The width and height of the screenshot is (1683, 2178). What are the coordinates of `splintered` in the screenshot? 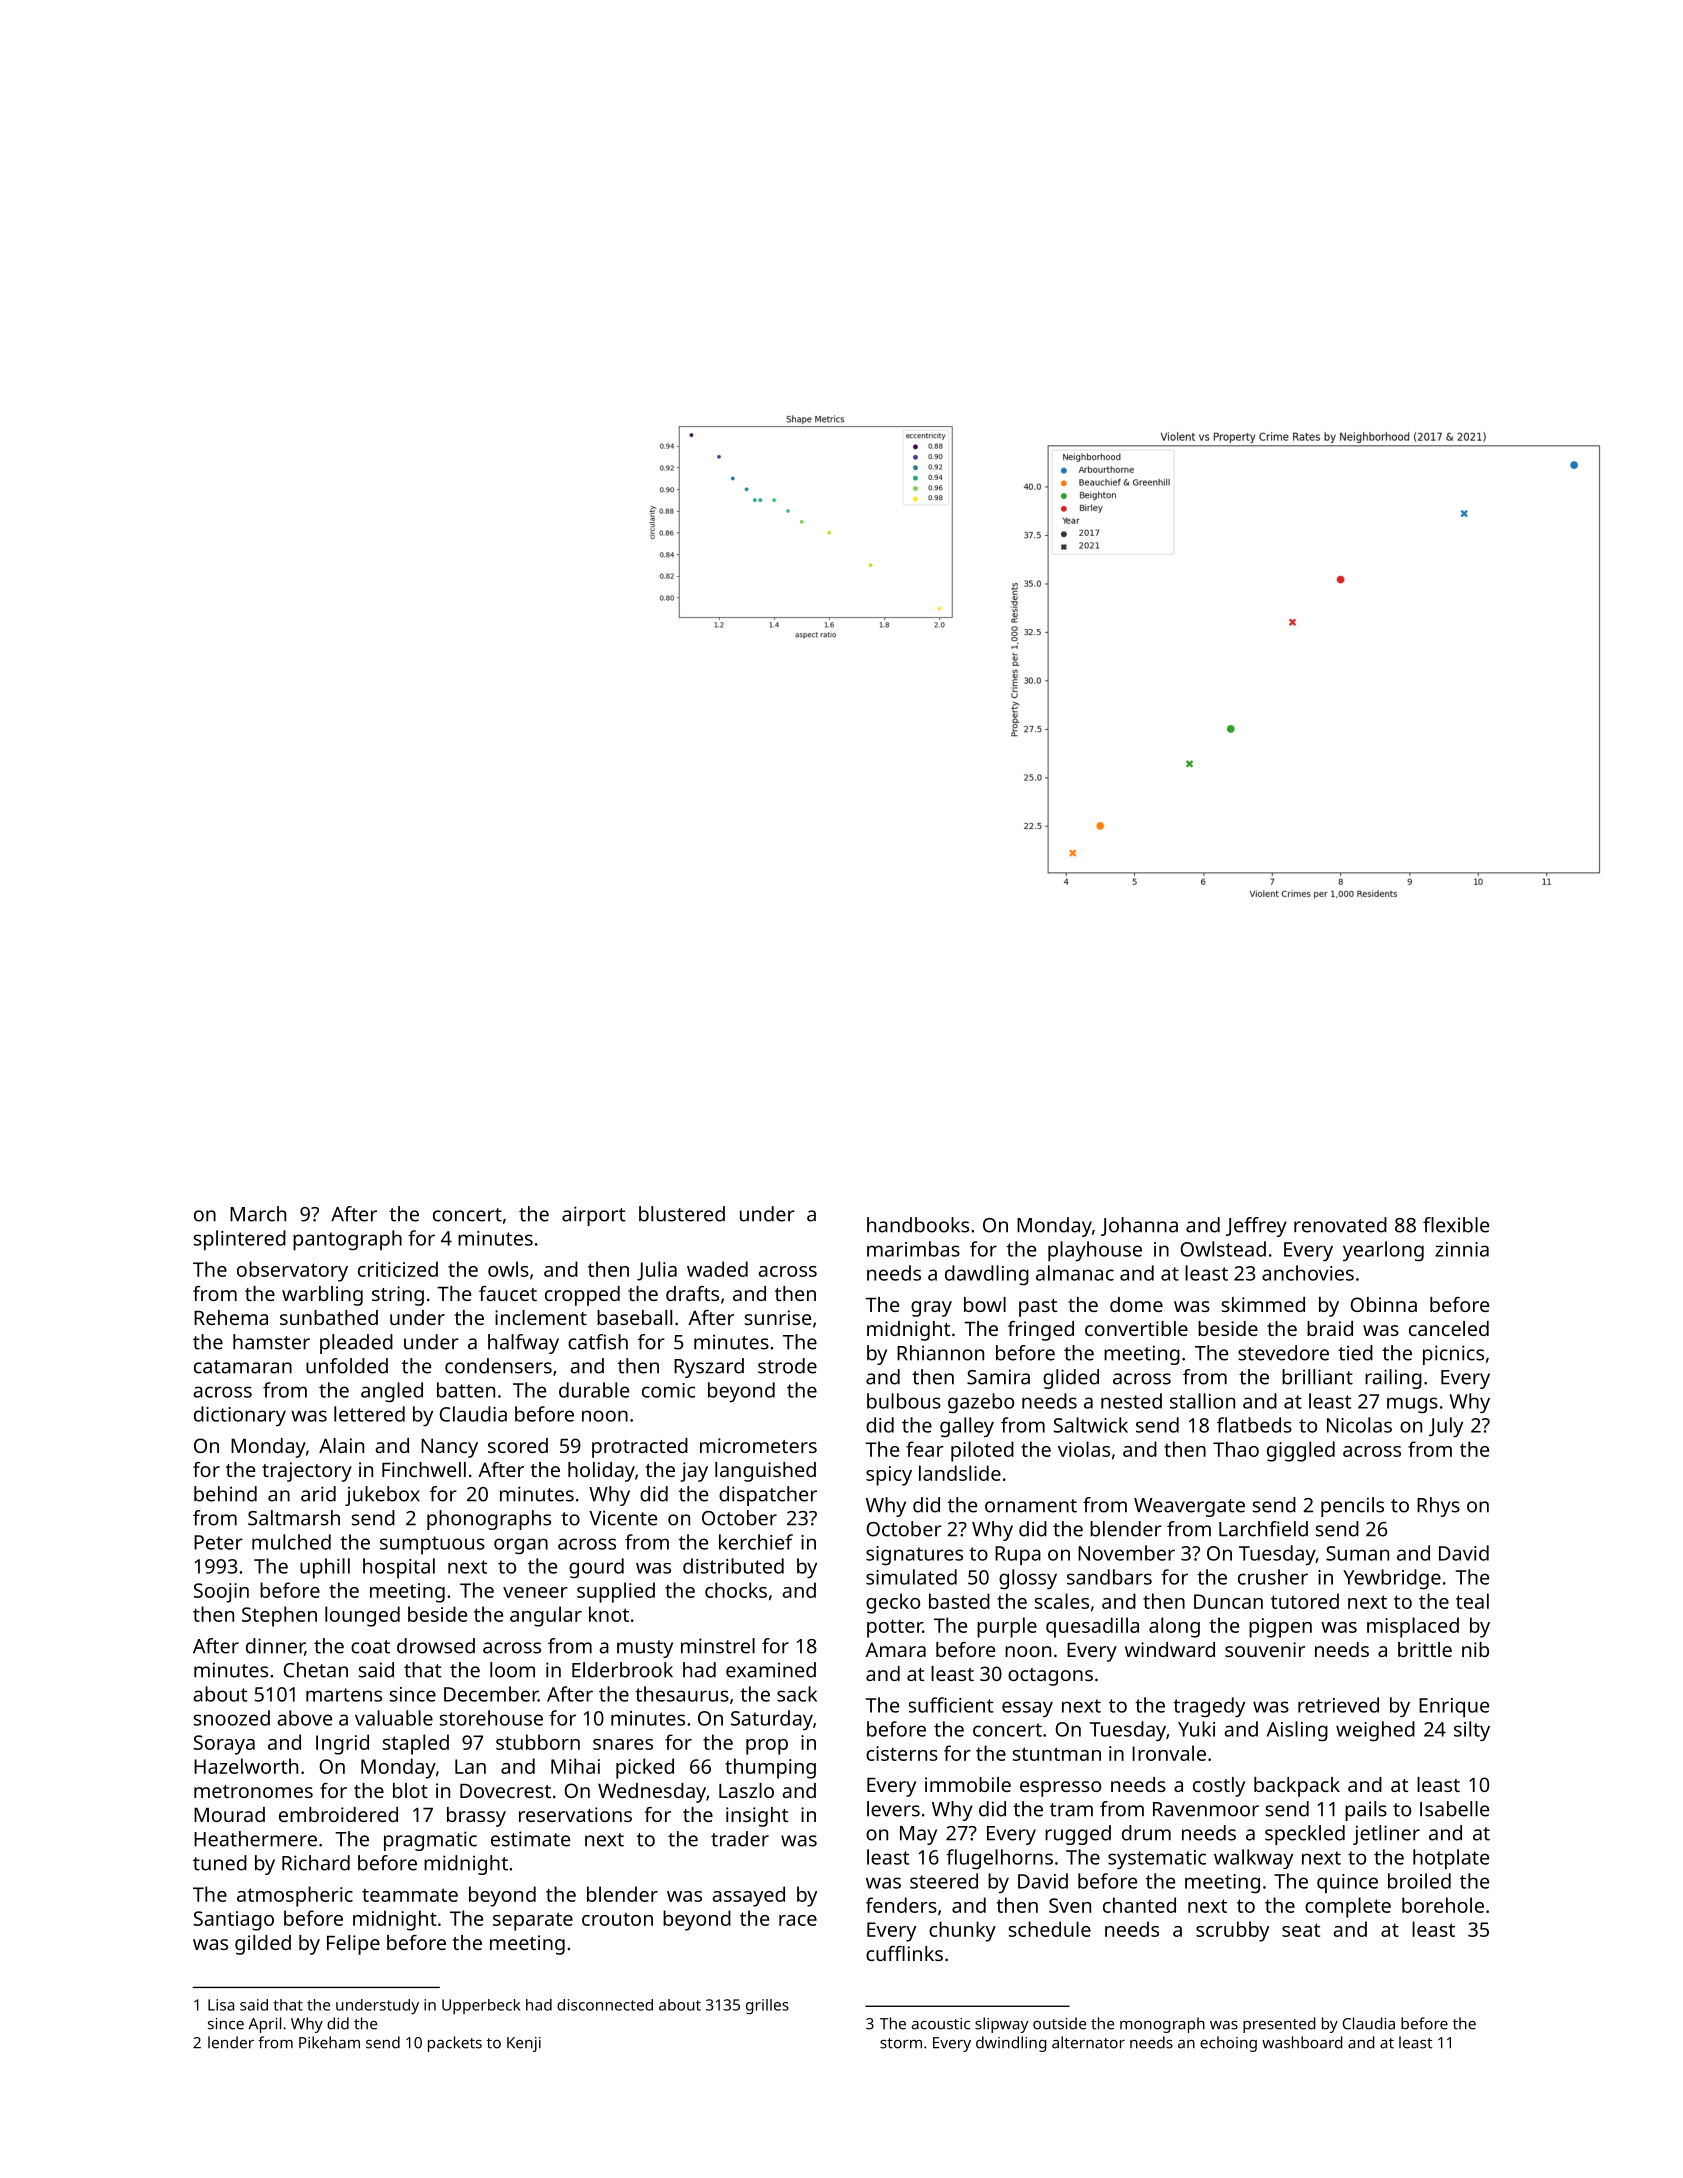 It's located at (240, 1240).
